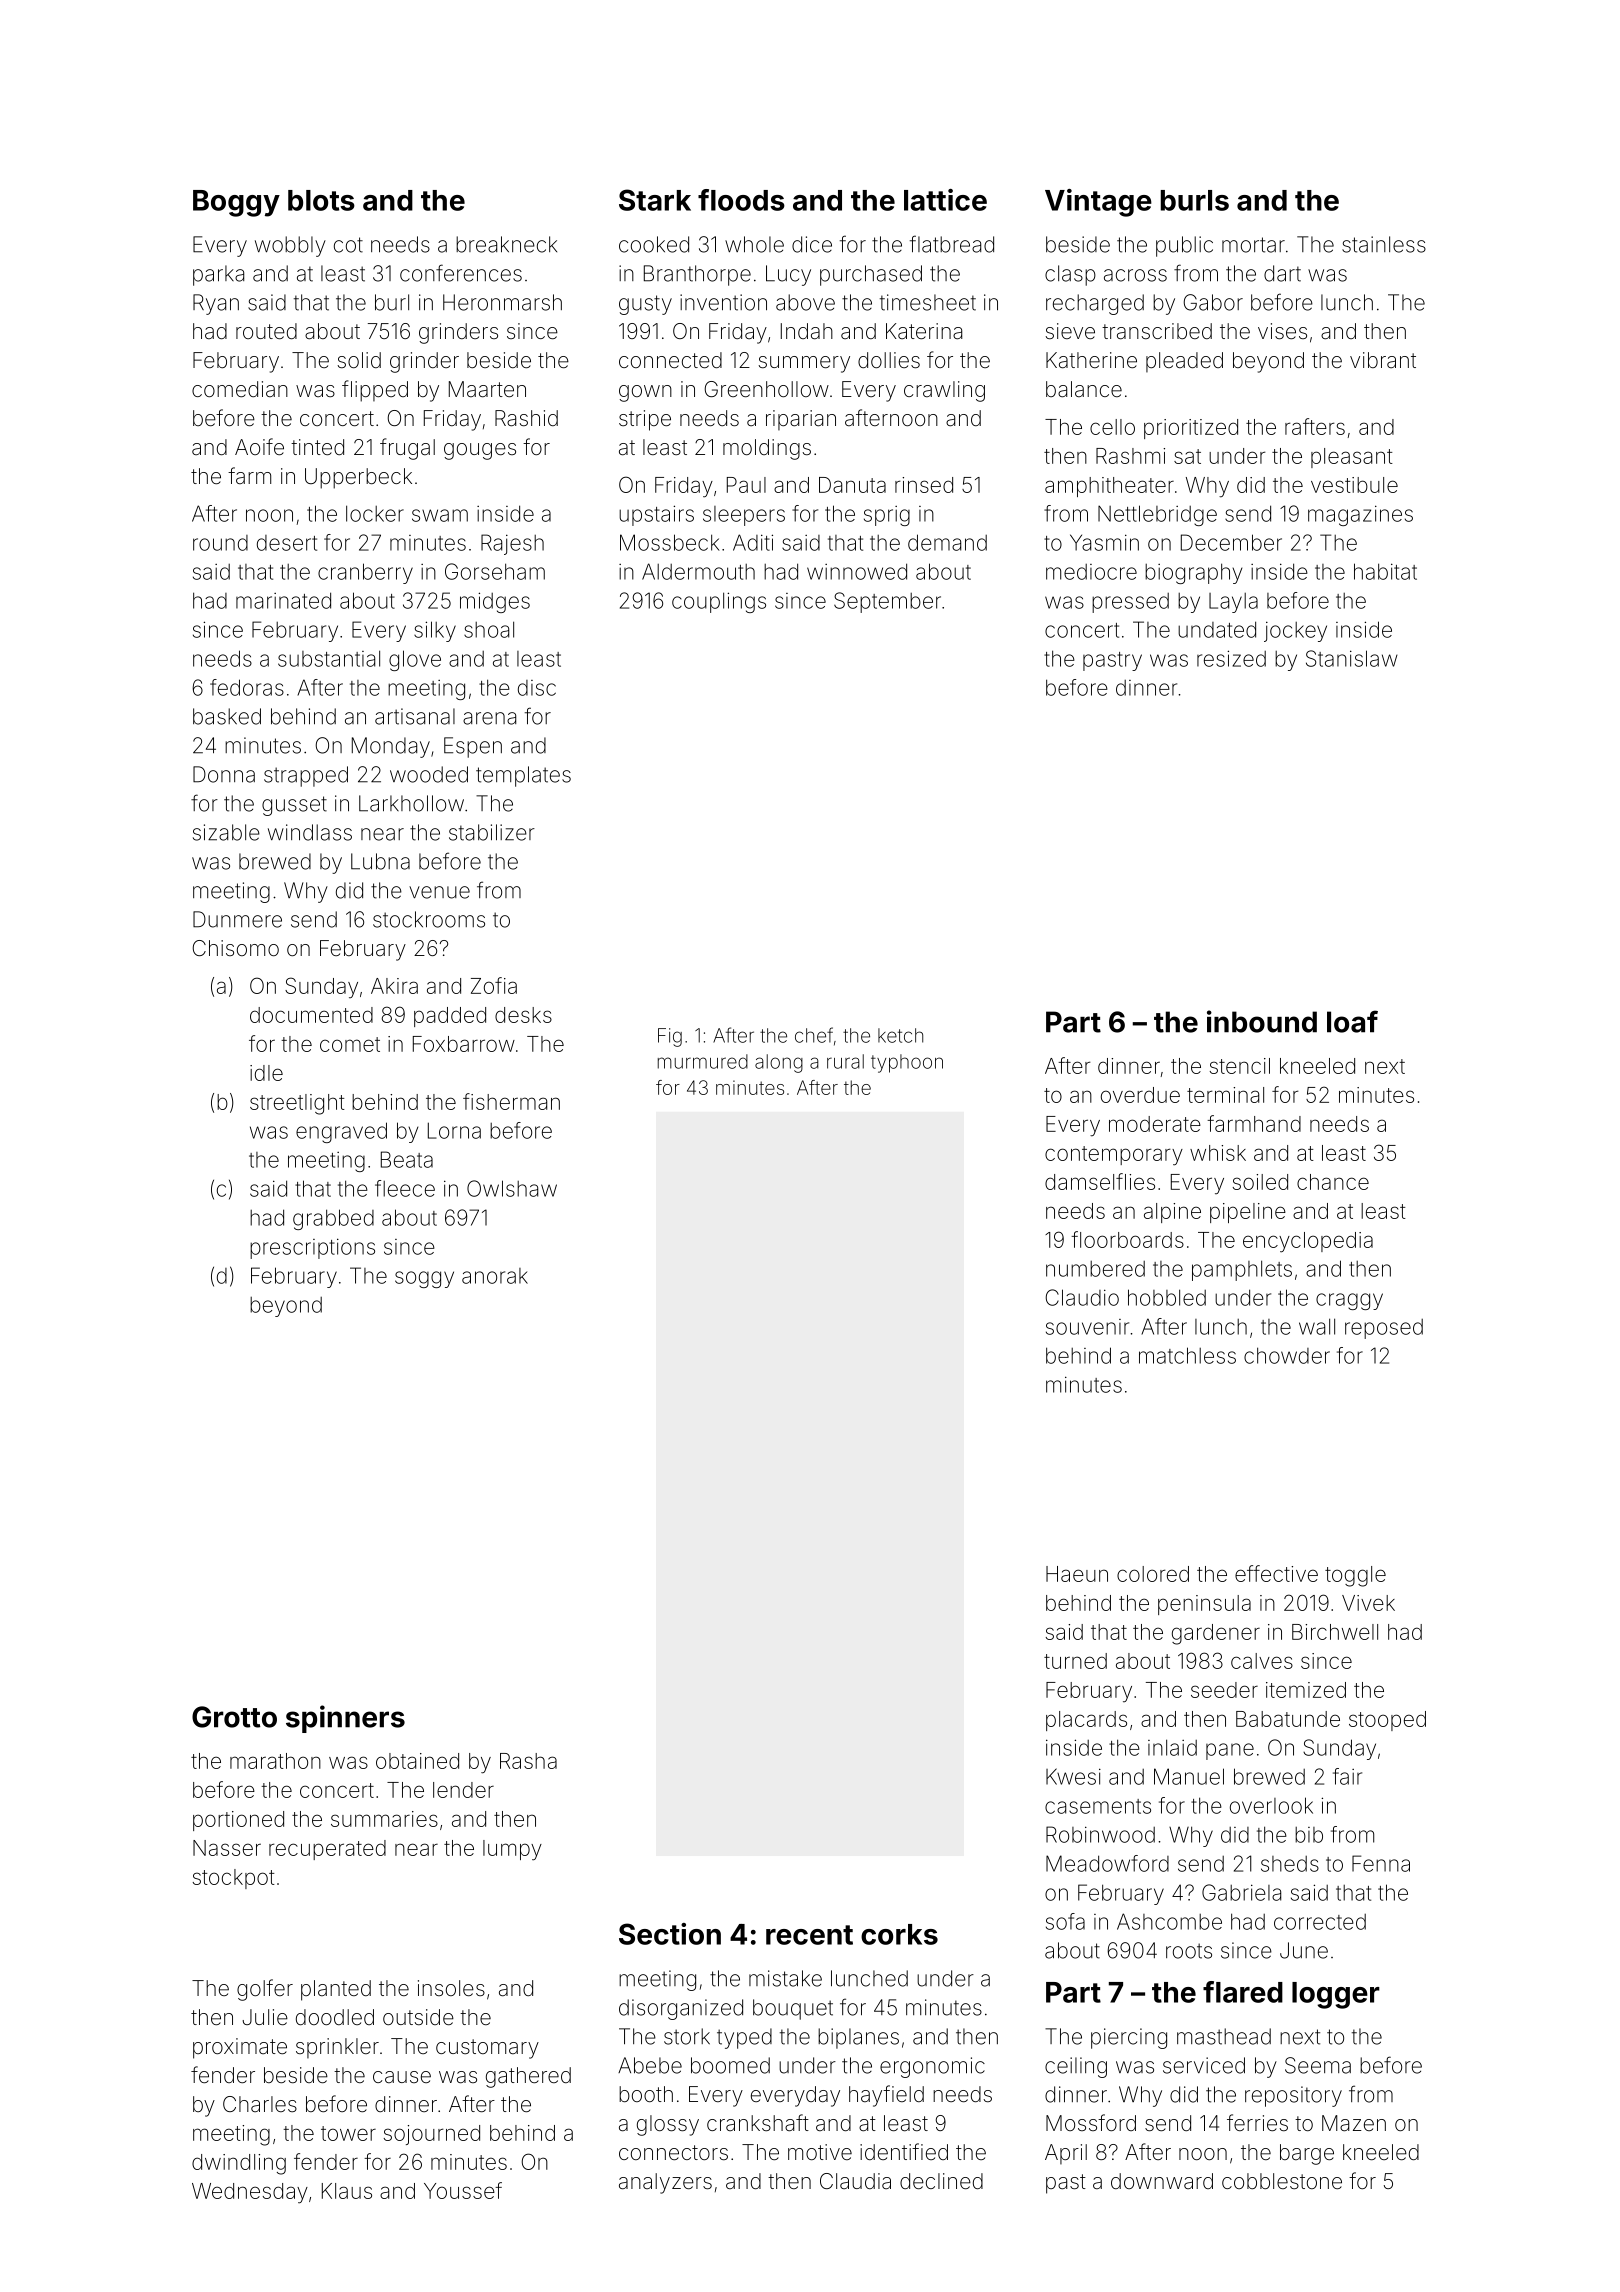 The height and width of the image is (2292, 1620). What do you see at coordinates (345, 1719) in the image?
I see `spinners` at bounding box center [345, 1719].
